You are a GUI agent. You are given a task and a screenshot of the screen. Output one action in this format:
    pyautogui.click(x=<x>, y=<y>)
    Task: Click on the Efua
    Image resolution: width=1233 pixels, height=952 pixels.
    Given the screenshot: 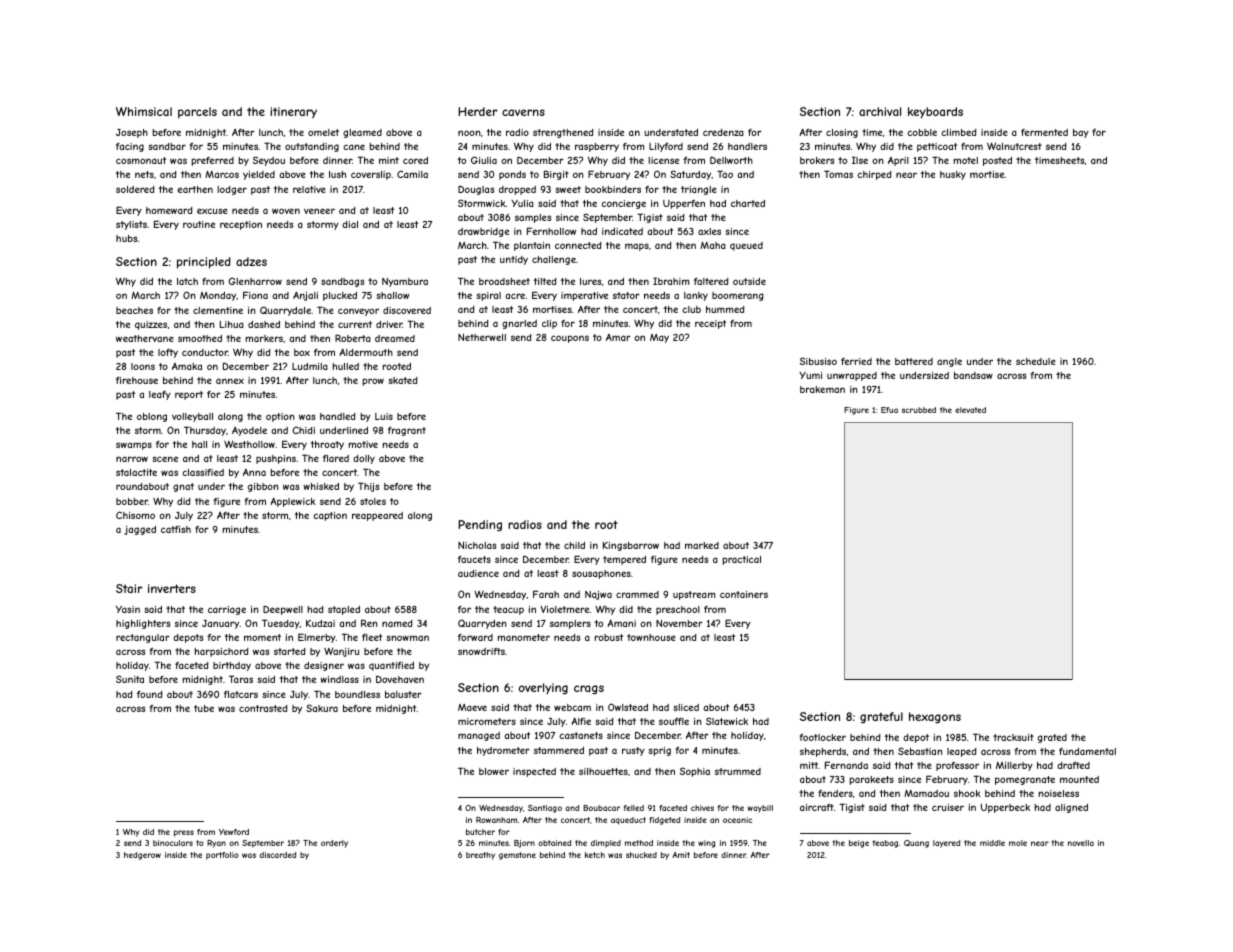 What is the action you would take?
    pyautogui.click(x=889, y=410)
